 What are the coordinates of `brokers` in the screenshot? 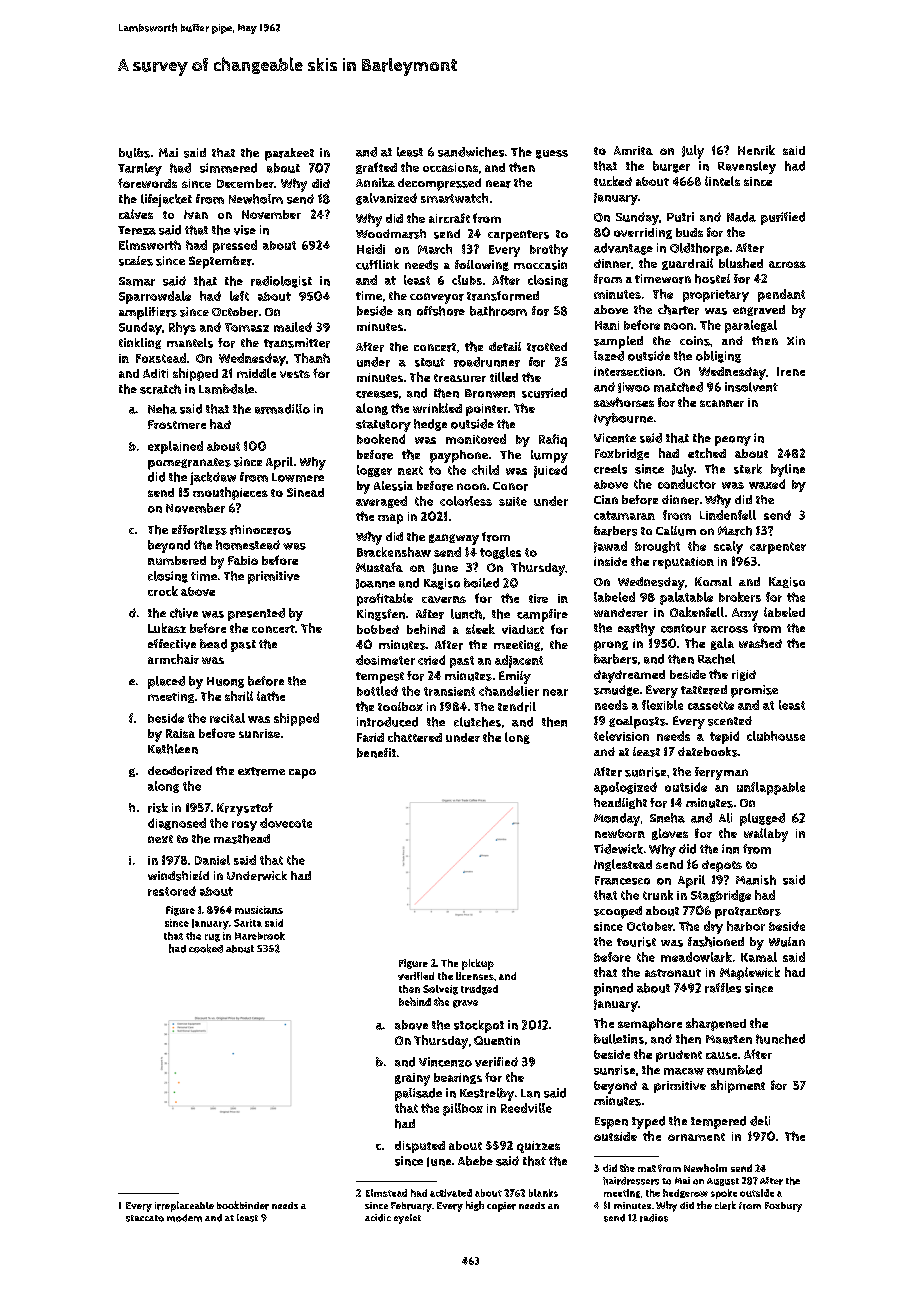 It's located at (740, 597).
